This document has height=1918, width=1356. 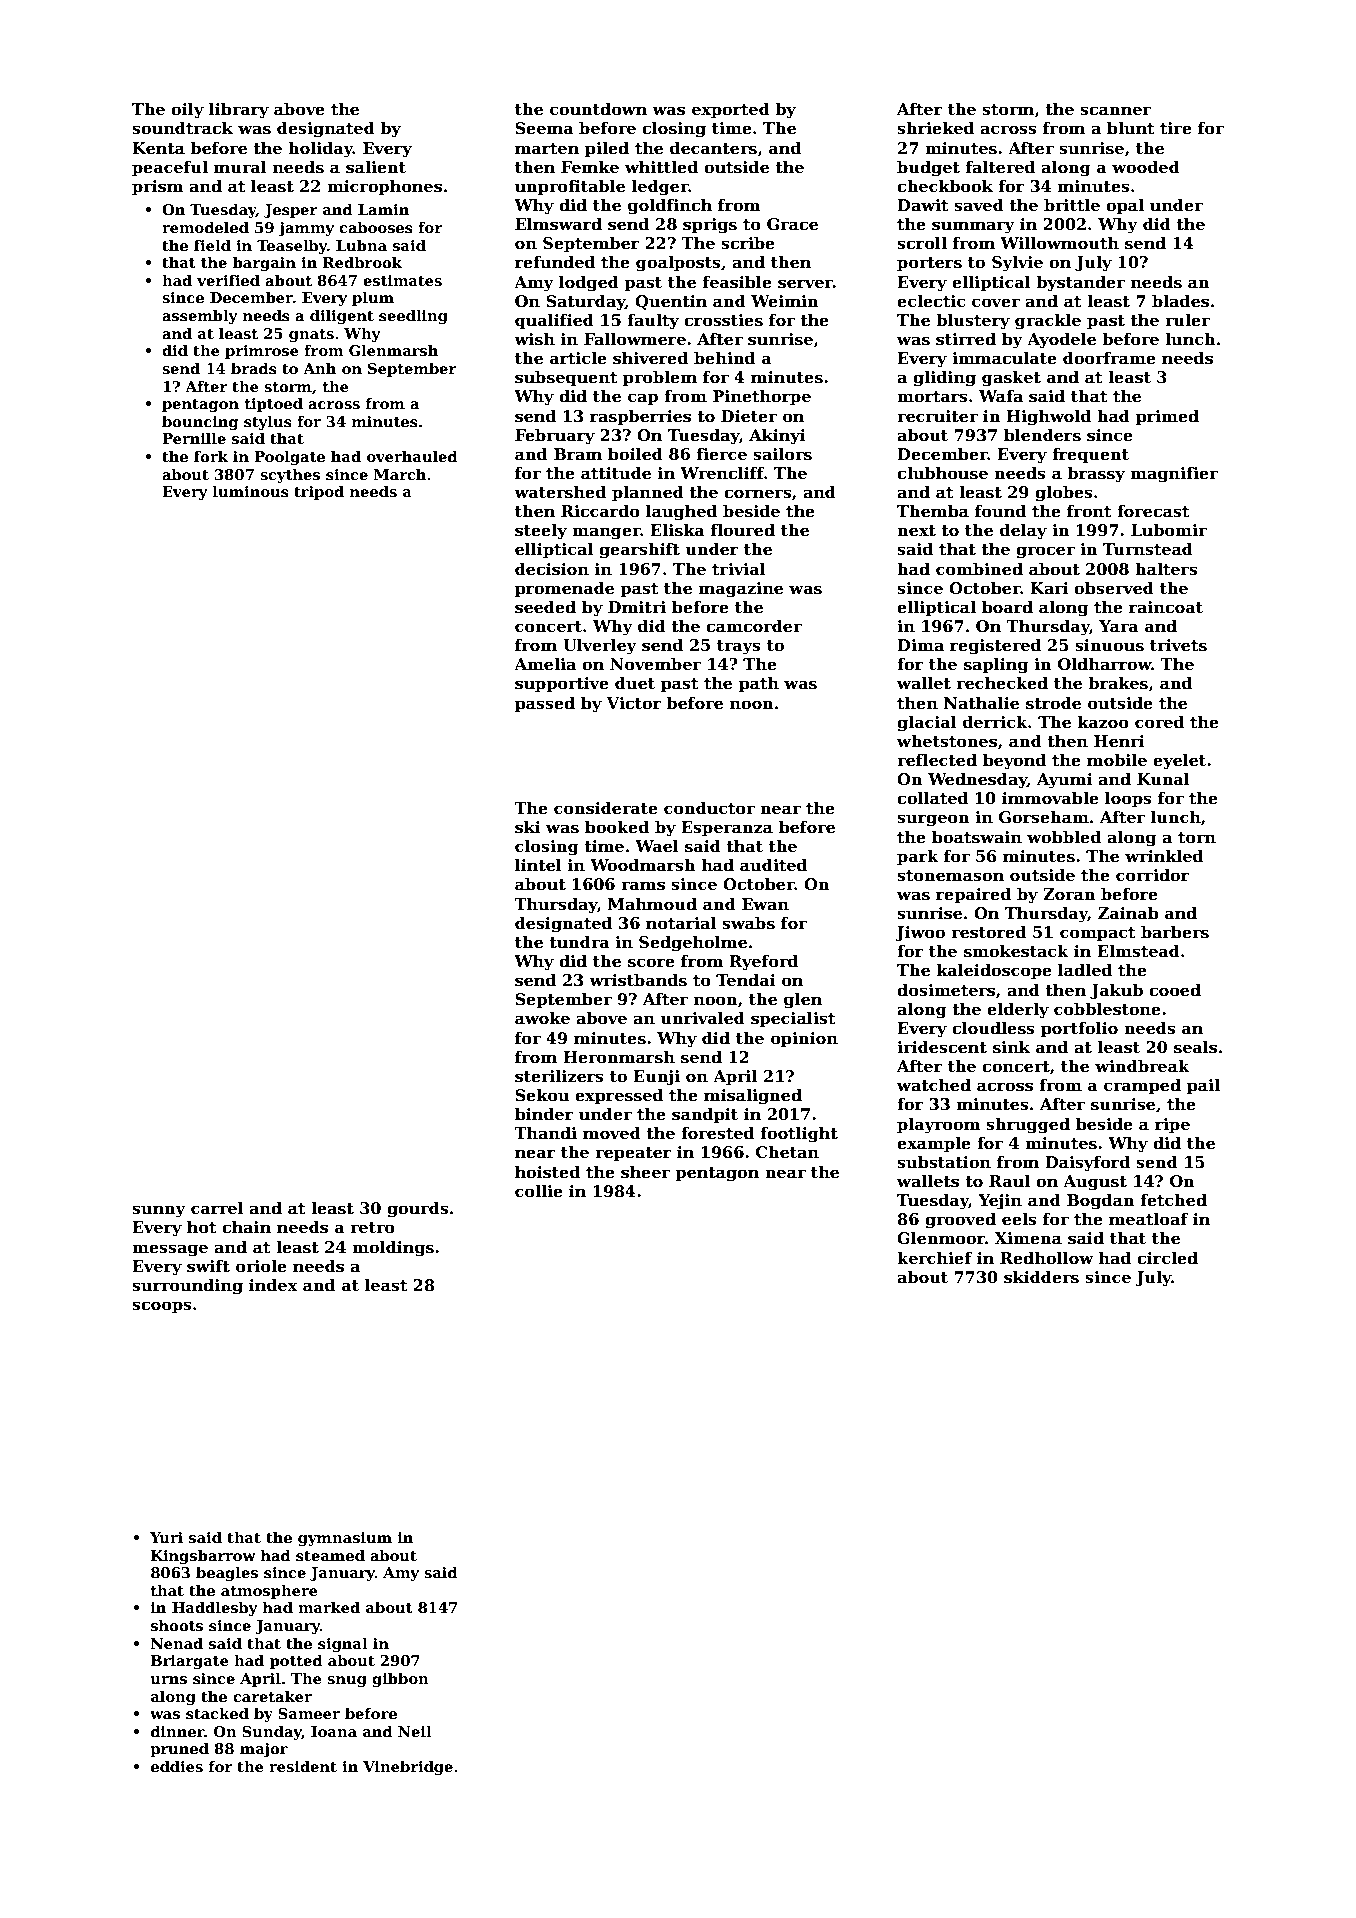 What do you see at coordinates (262, 352) in the document?
I see `primrose` at bounding box center [262, 352].
